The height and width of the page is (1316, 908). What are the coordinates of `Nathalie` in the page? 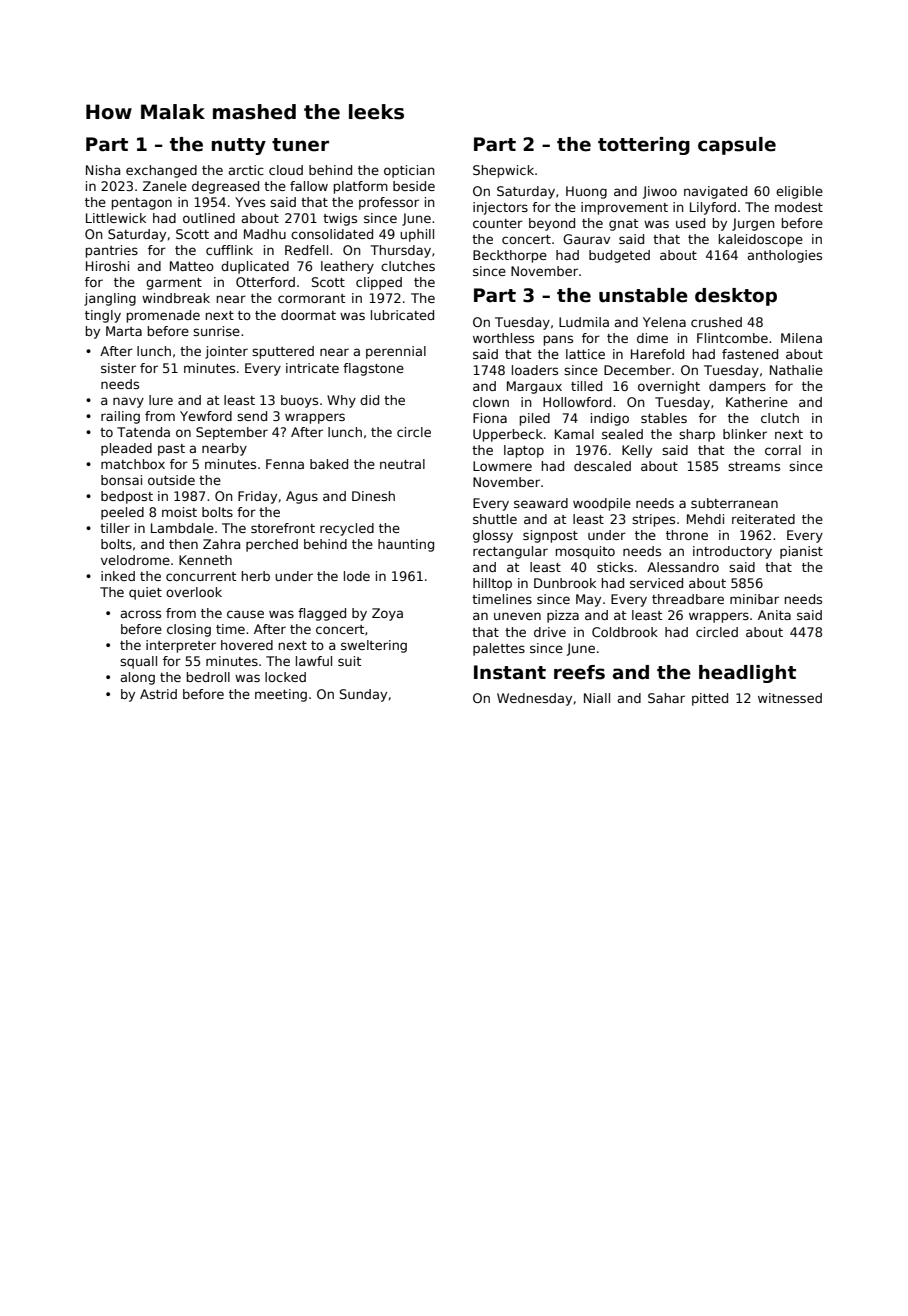 It's located at (796, 370).
